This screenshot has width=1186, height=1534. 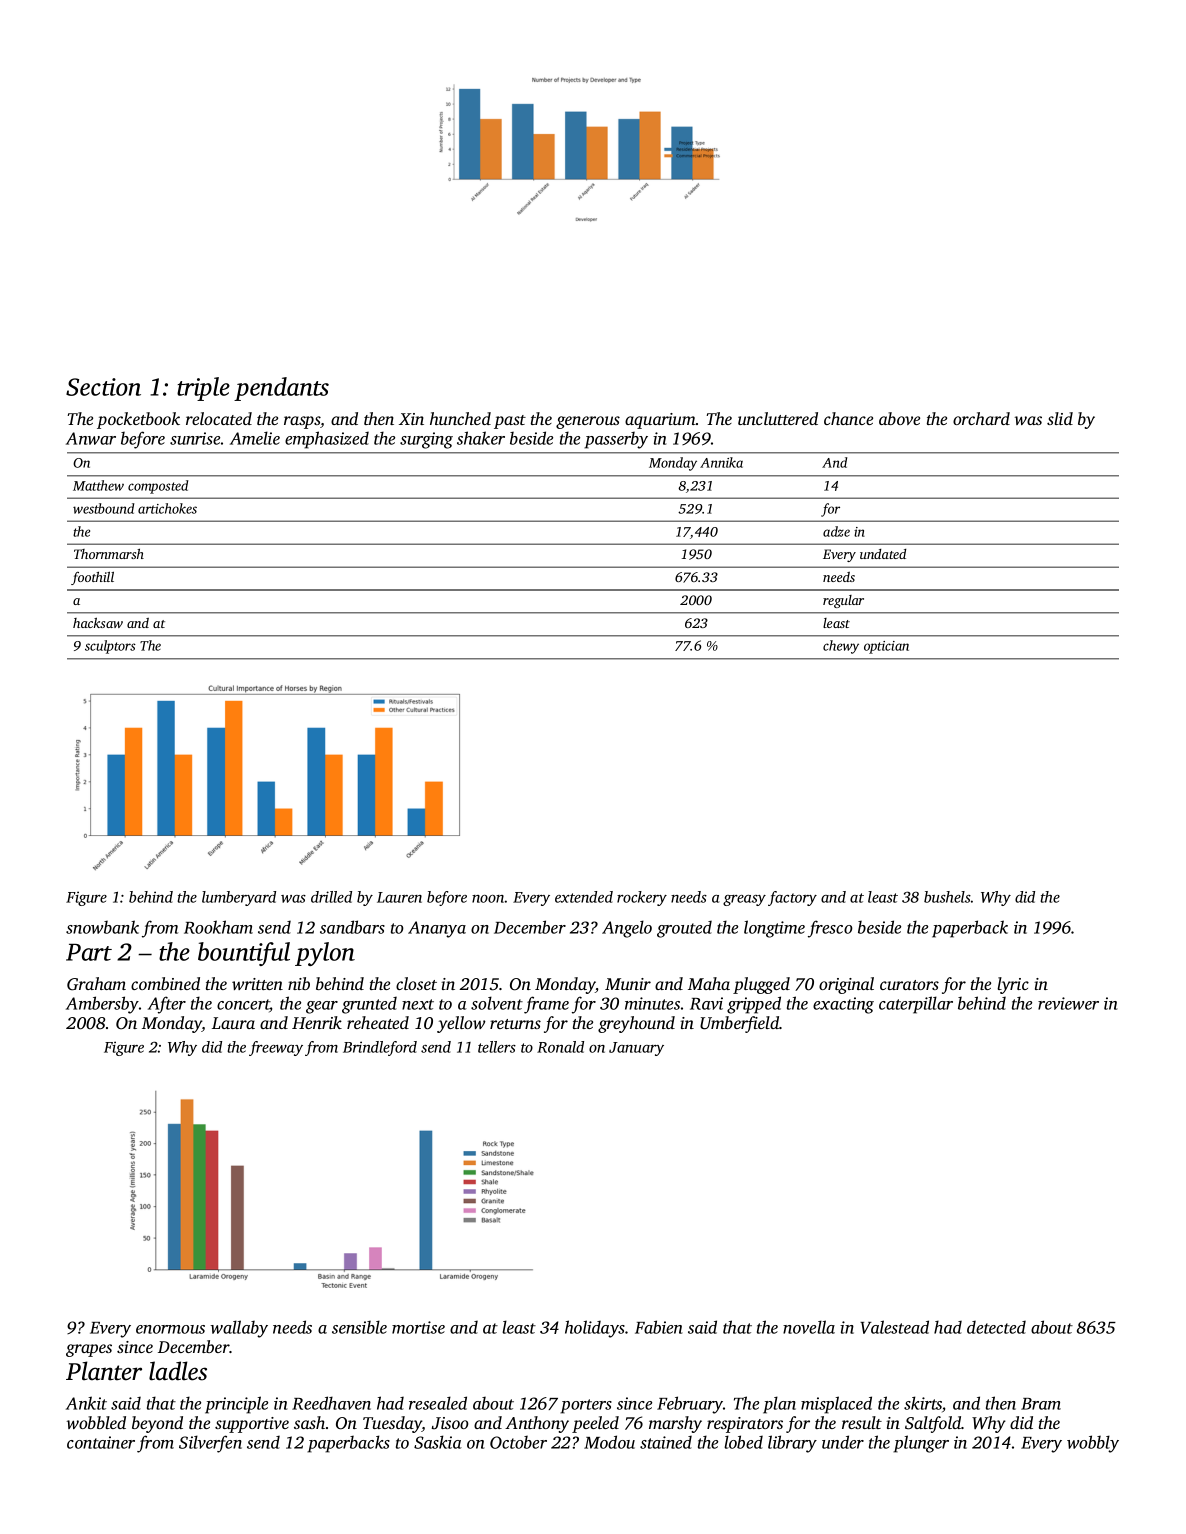 I want to click on snowbank, so click(x=102, y=927).
